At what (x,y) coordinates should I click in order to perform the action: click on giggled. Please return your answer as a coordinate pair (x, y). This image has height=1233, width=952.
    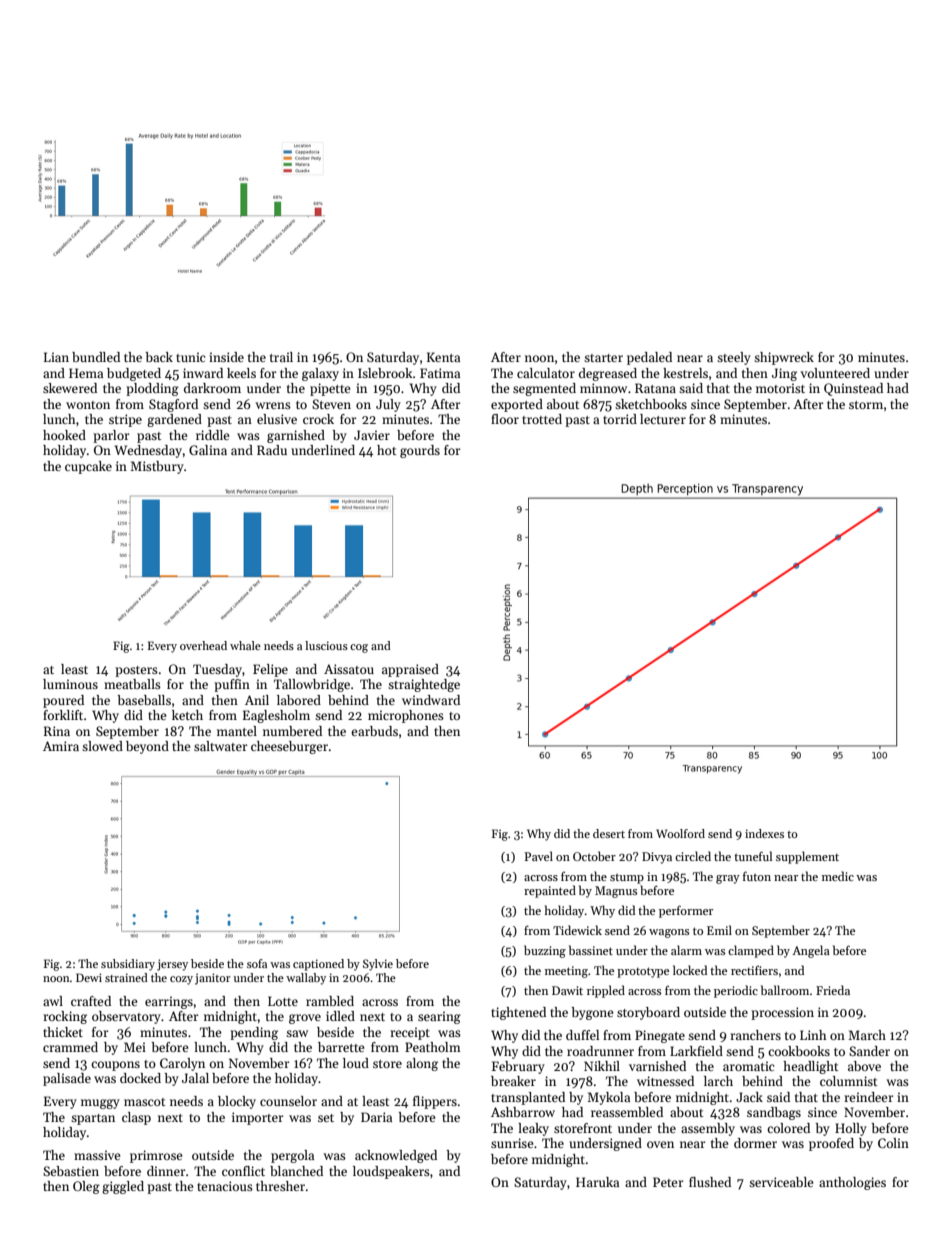
    Looking at the image, I should click on (123, 1187).
